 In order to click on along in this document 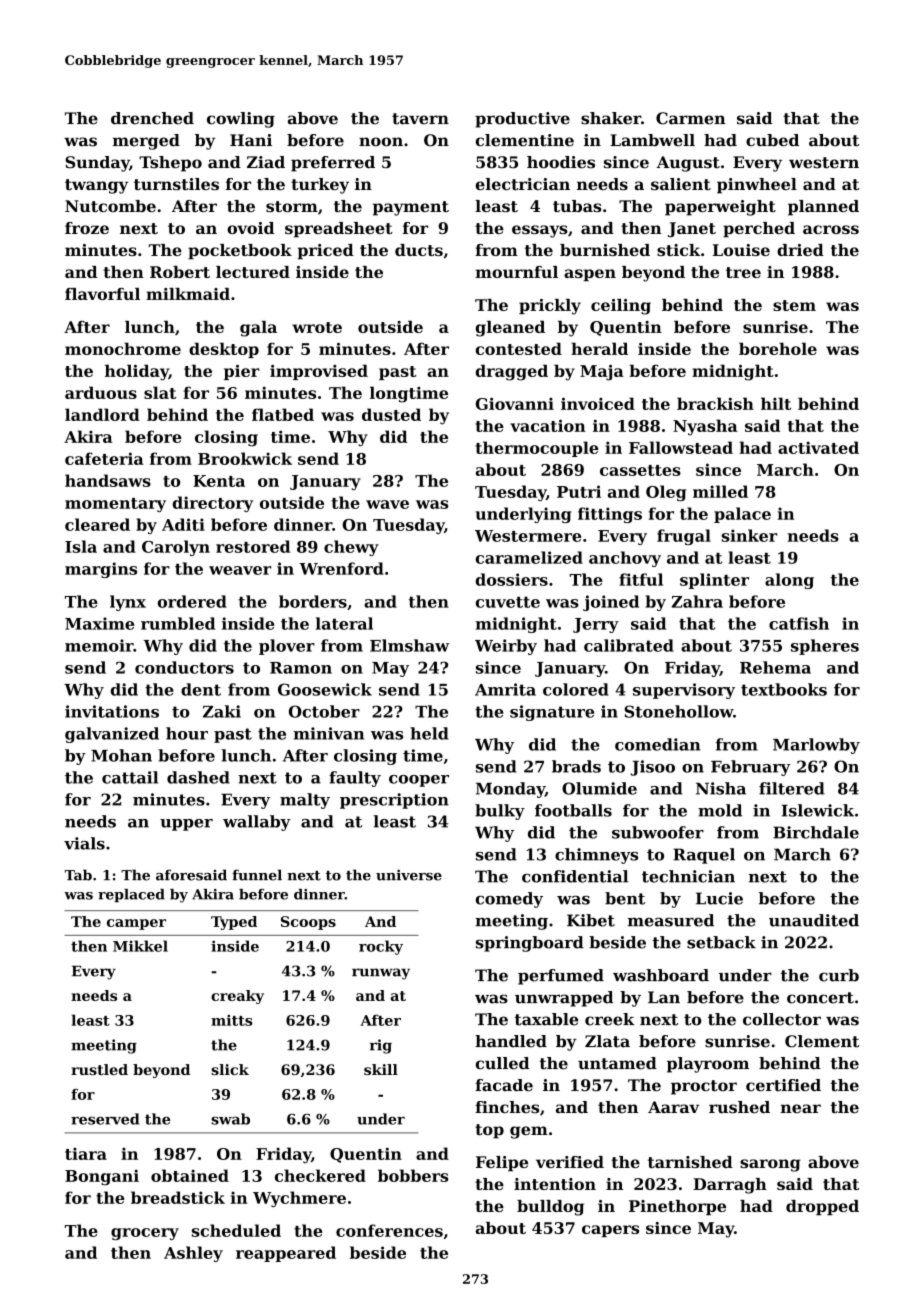, I will do `click(789, 581)`.
